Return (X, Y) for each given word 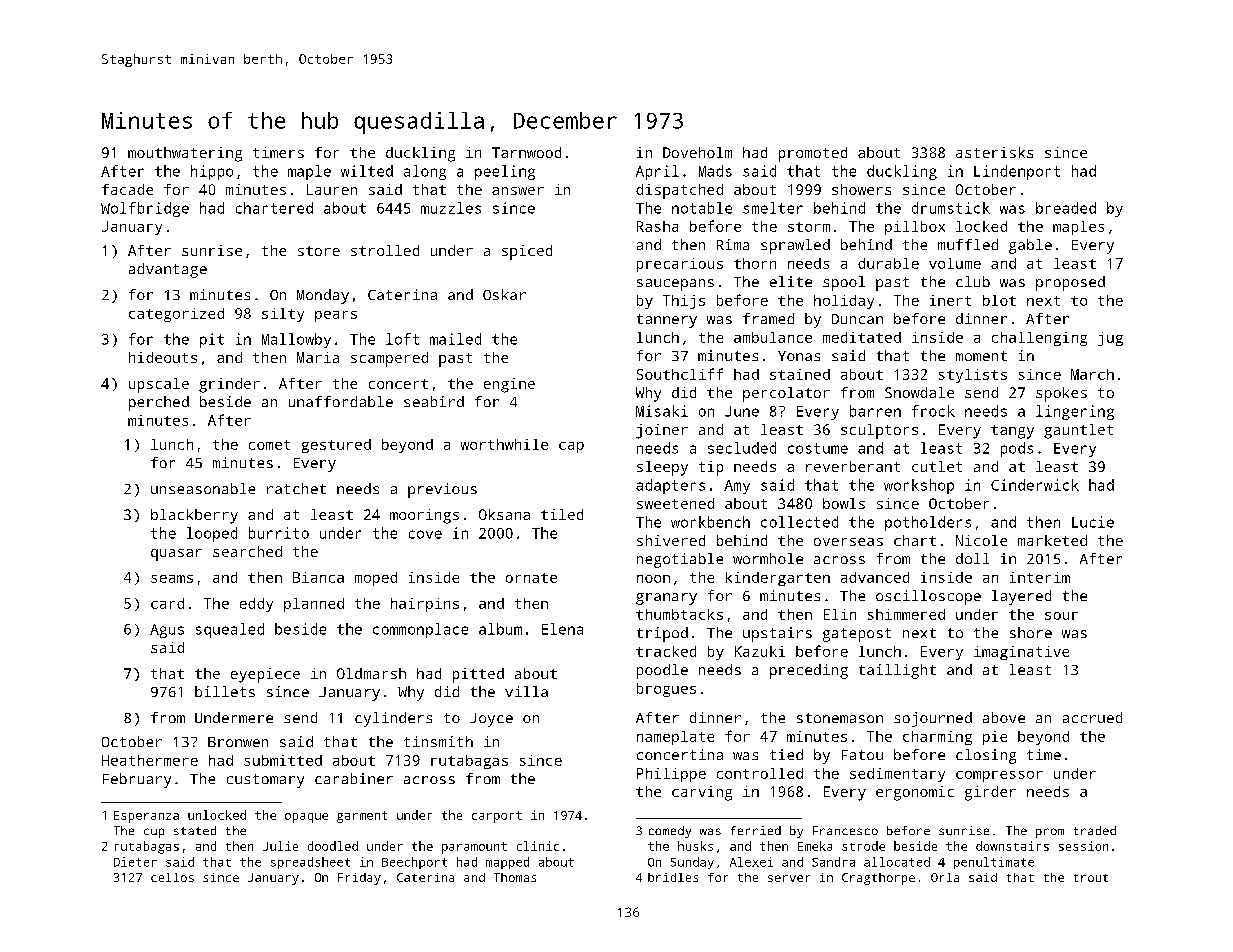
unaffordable (341, 401)
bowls (844, 503)
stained (800, 374)
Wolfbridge (145, 209)
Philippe (671, 775)
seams (172, 579)
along (425, 172)
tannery (667, 321)
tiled (562, 514)
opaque (306, 818)
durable (888, 263)
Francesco (845, 830)
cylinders (393, 719)
